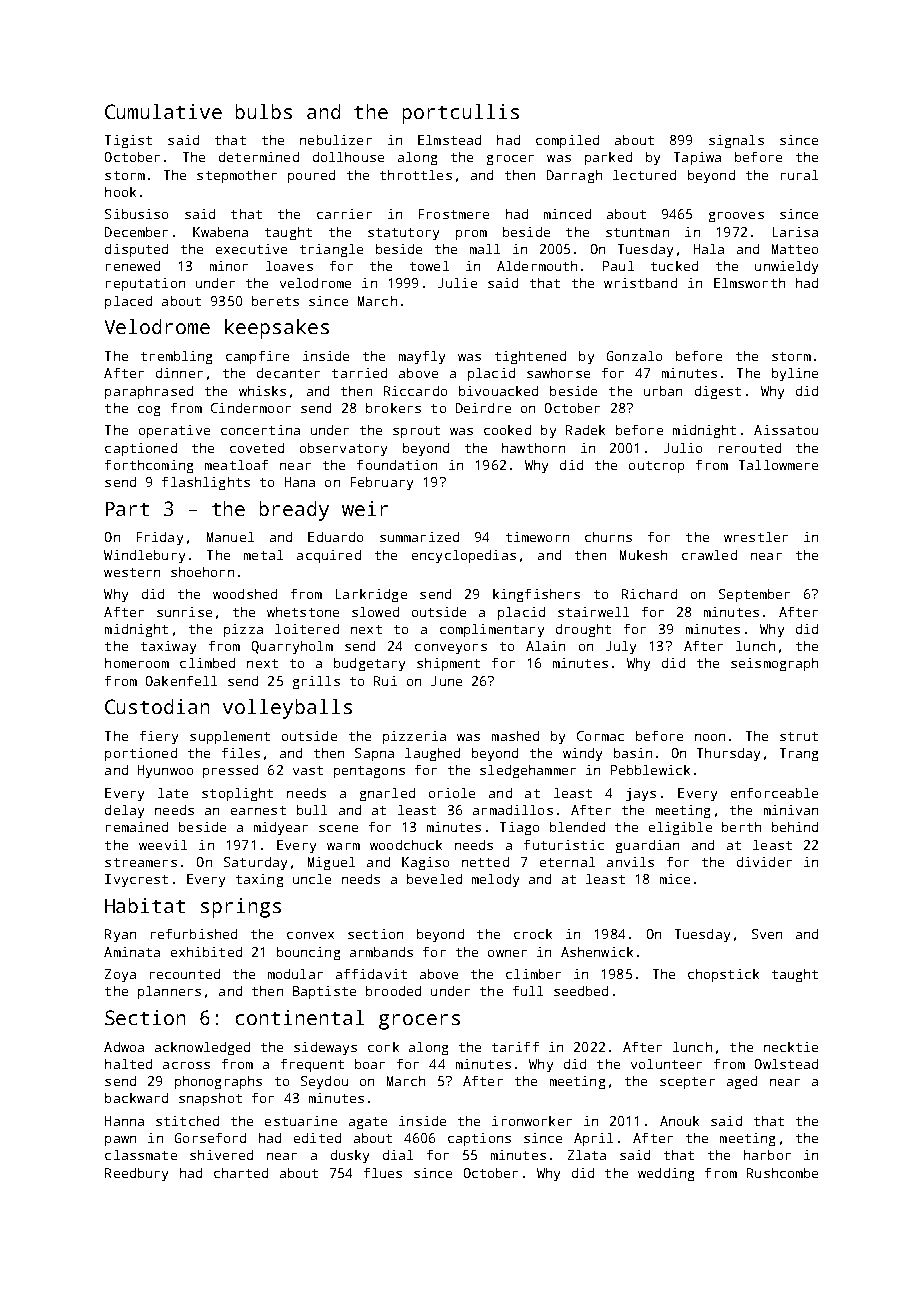 This screenshot has width=924, height=1308. Describe the element at coordinates (567, 141) in the screenshot. I see `compiled` at that location.
